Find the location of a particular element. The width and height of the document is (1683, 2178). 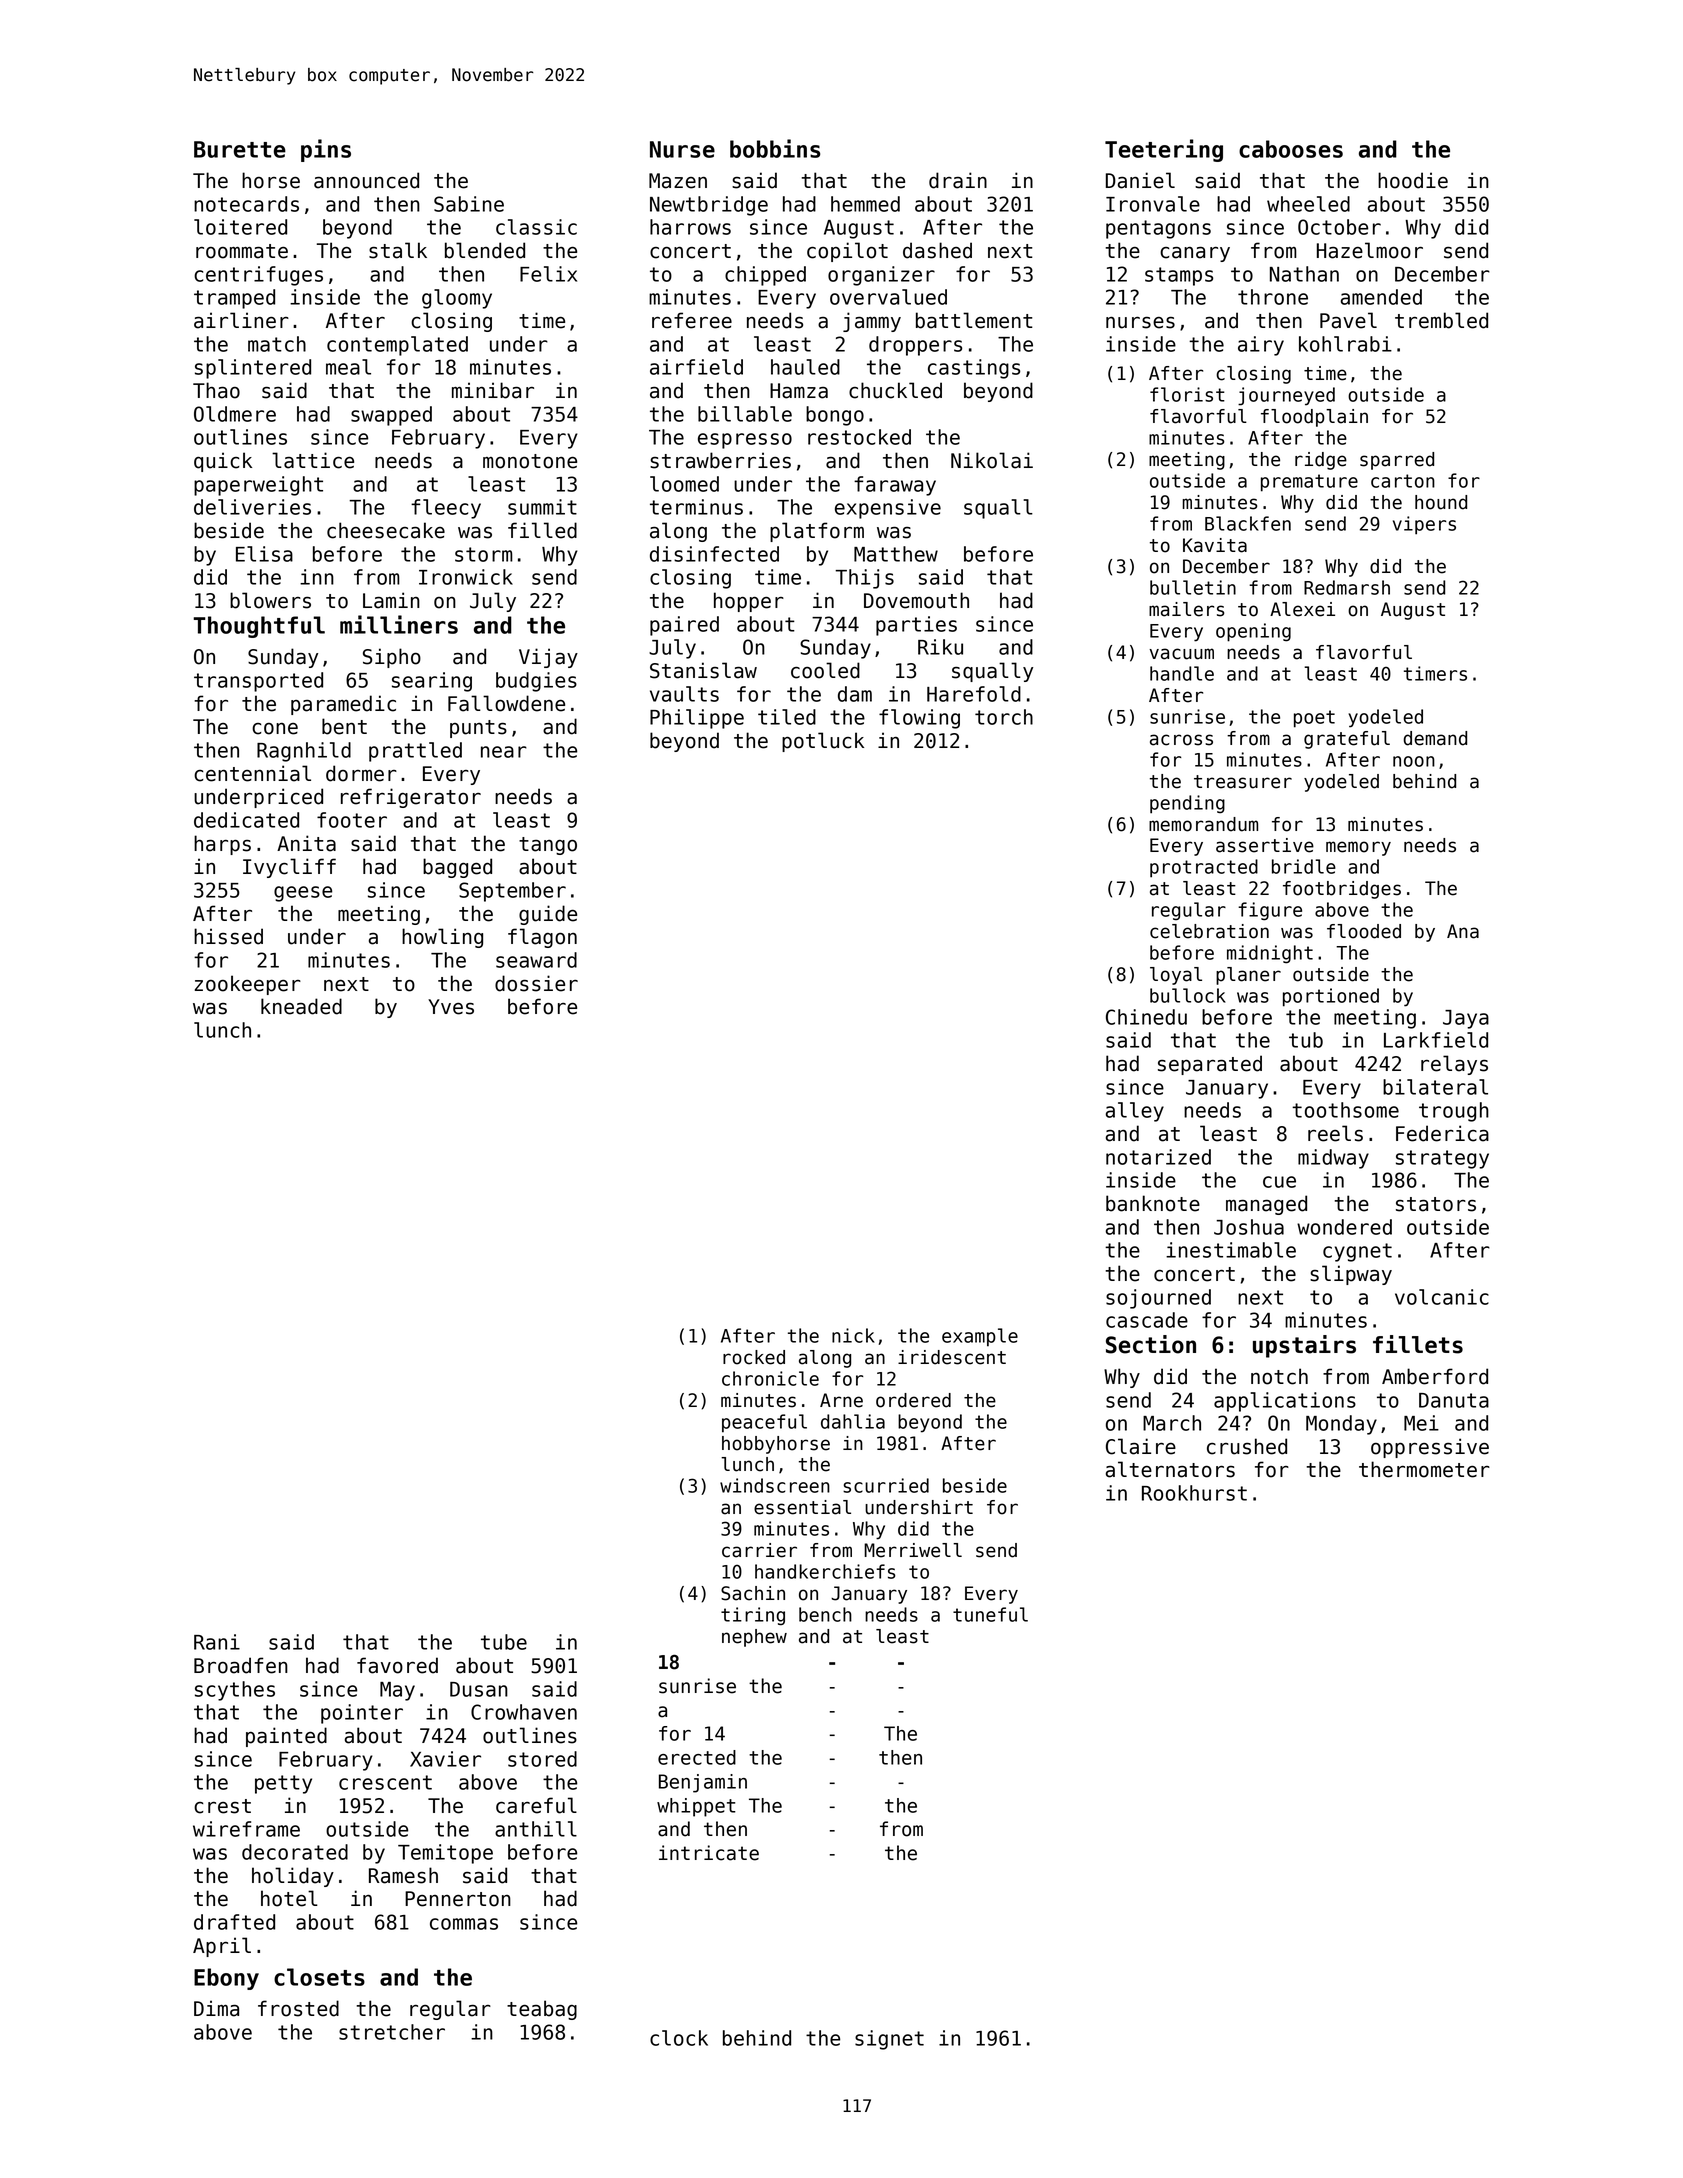

dam is located at coordinates (855, 694).
